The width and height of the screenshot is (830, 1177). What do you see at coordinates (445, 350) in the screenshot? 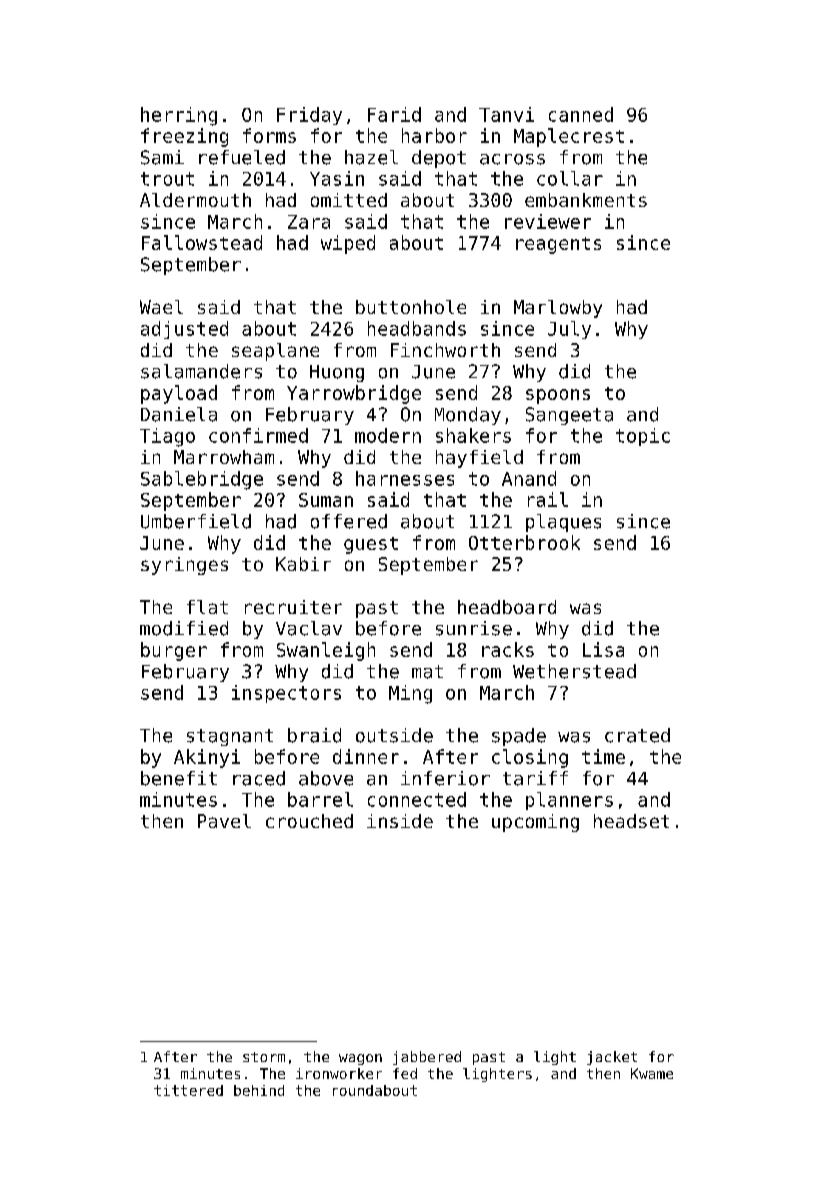
I see `Finchworth` at bounding box center [445, 350].
